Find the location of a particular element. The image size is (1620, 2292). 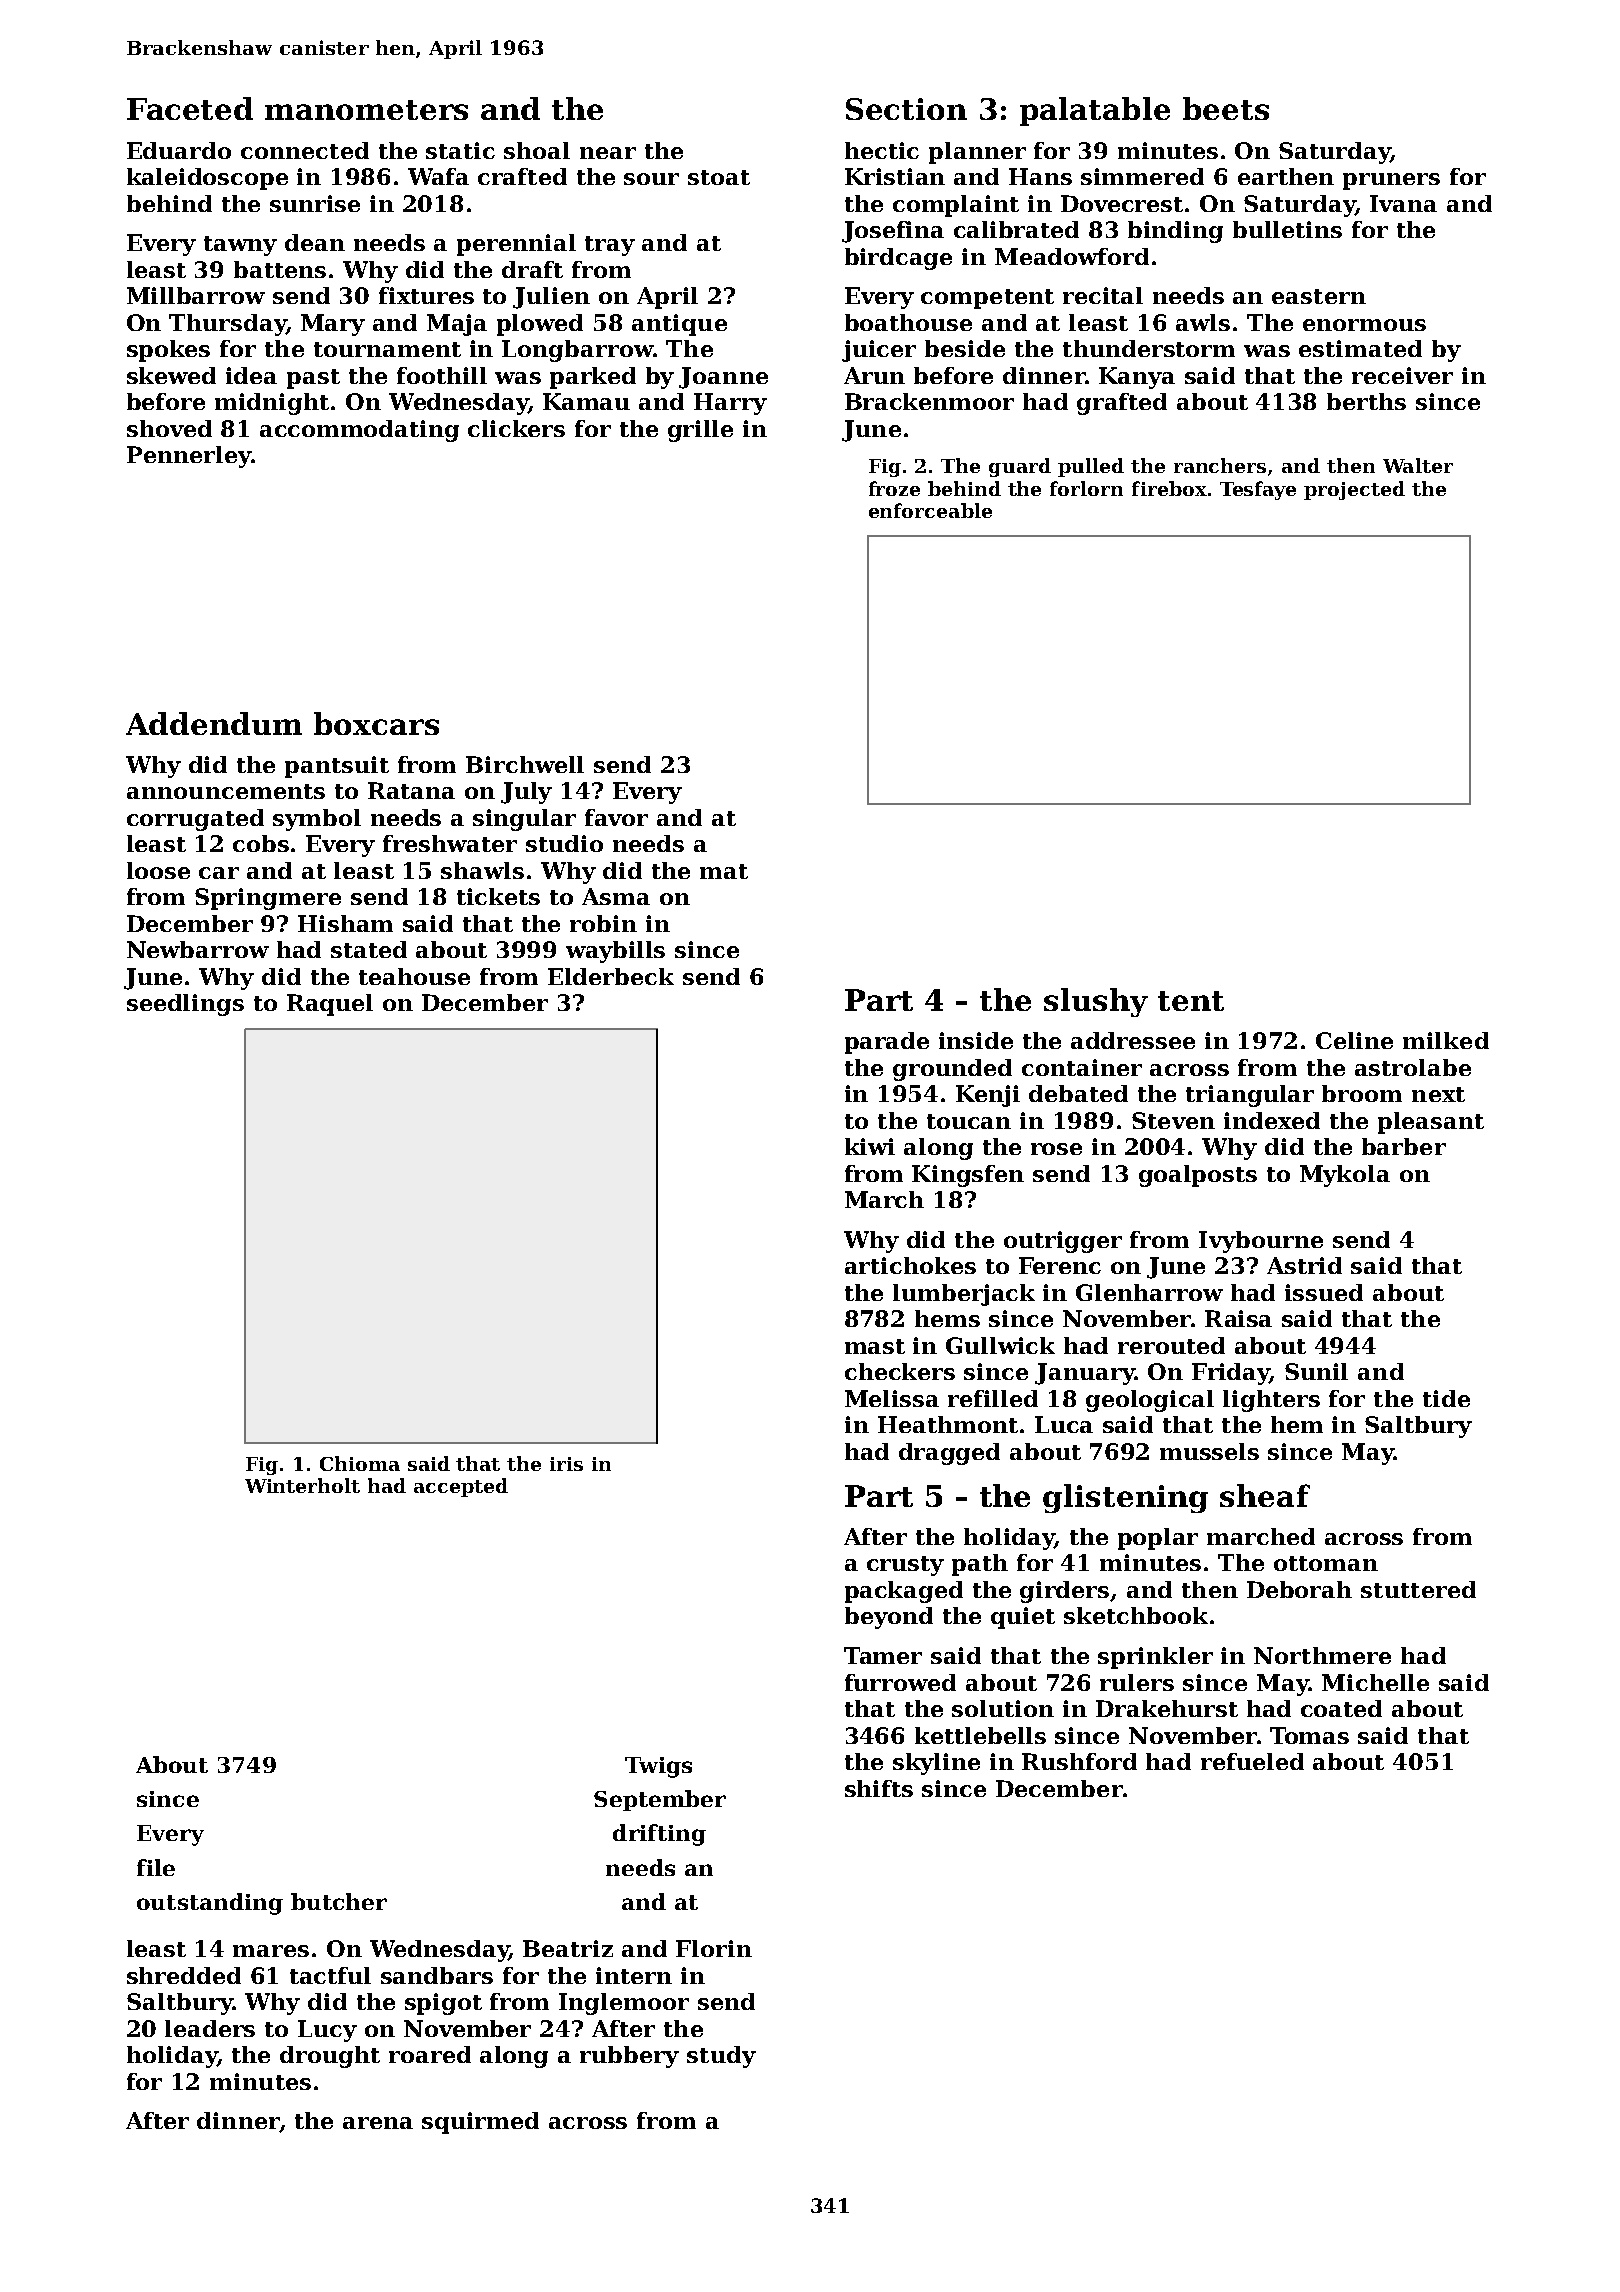

crusty is located at coordinates (905, 1566).
